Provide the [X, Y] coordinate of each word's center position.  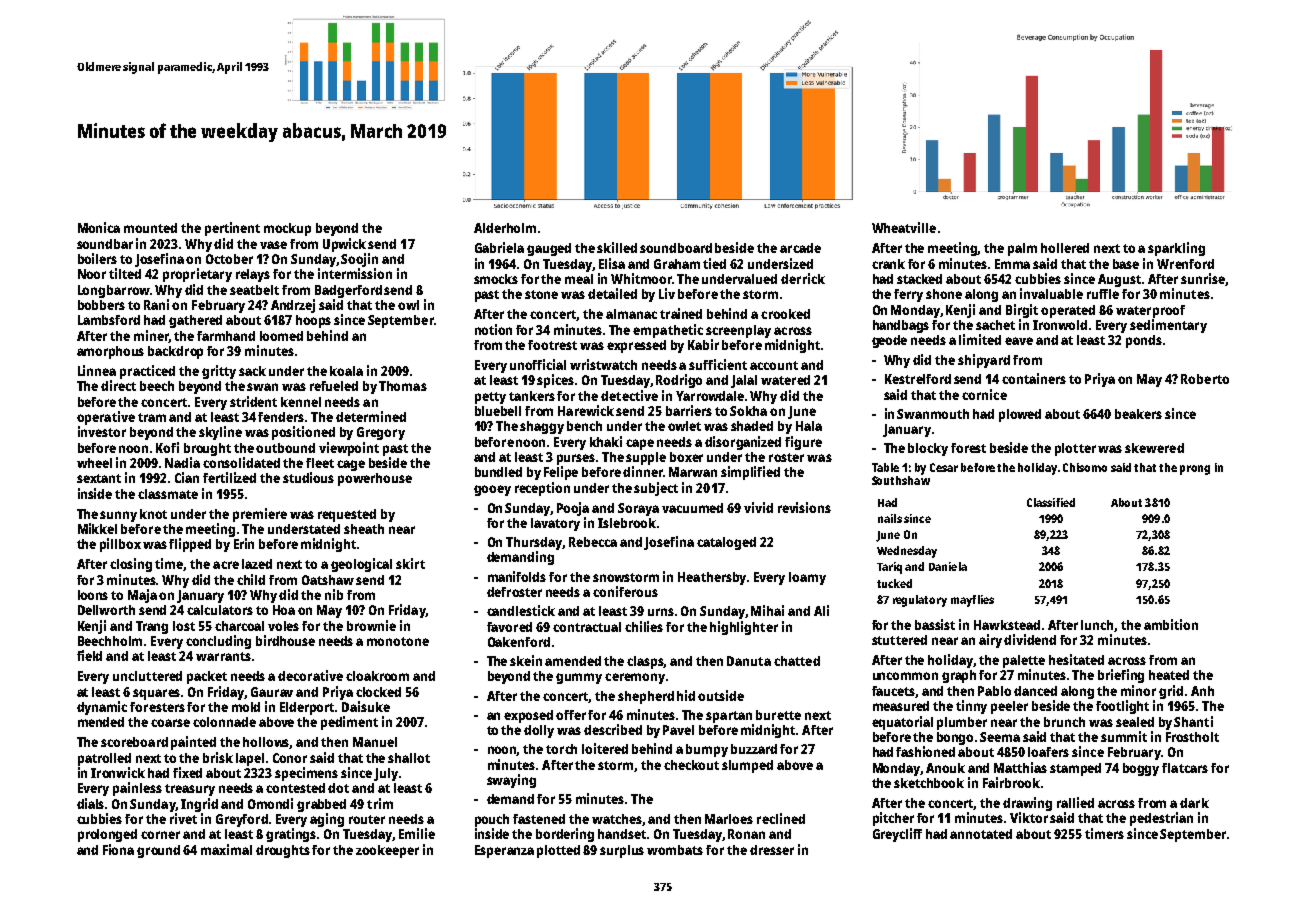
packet [207, 677]
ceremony [635, 678]
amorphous [110, 352]
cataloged [726, 543]
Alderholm [505, 228]
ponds [1144, 341]
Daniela [948, 566]
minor [1138, 690]
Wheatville [904, 227]
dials [90, 803]
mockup [287, 229]
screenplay [738, 331]
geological [361, 565]
